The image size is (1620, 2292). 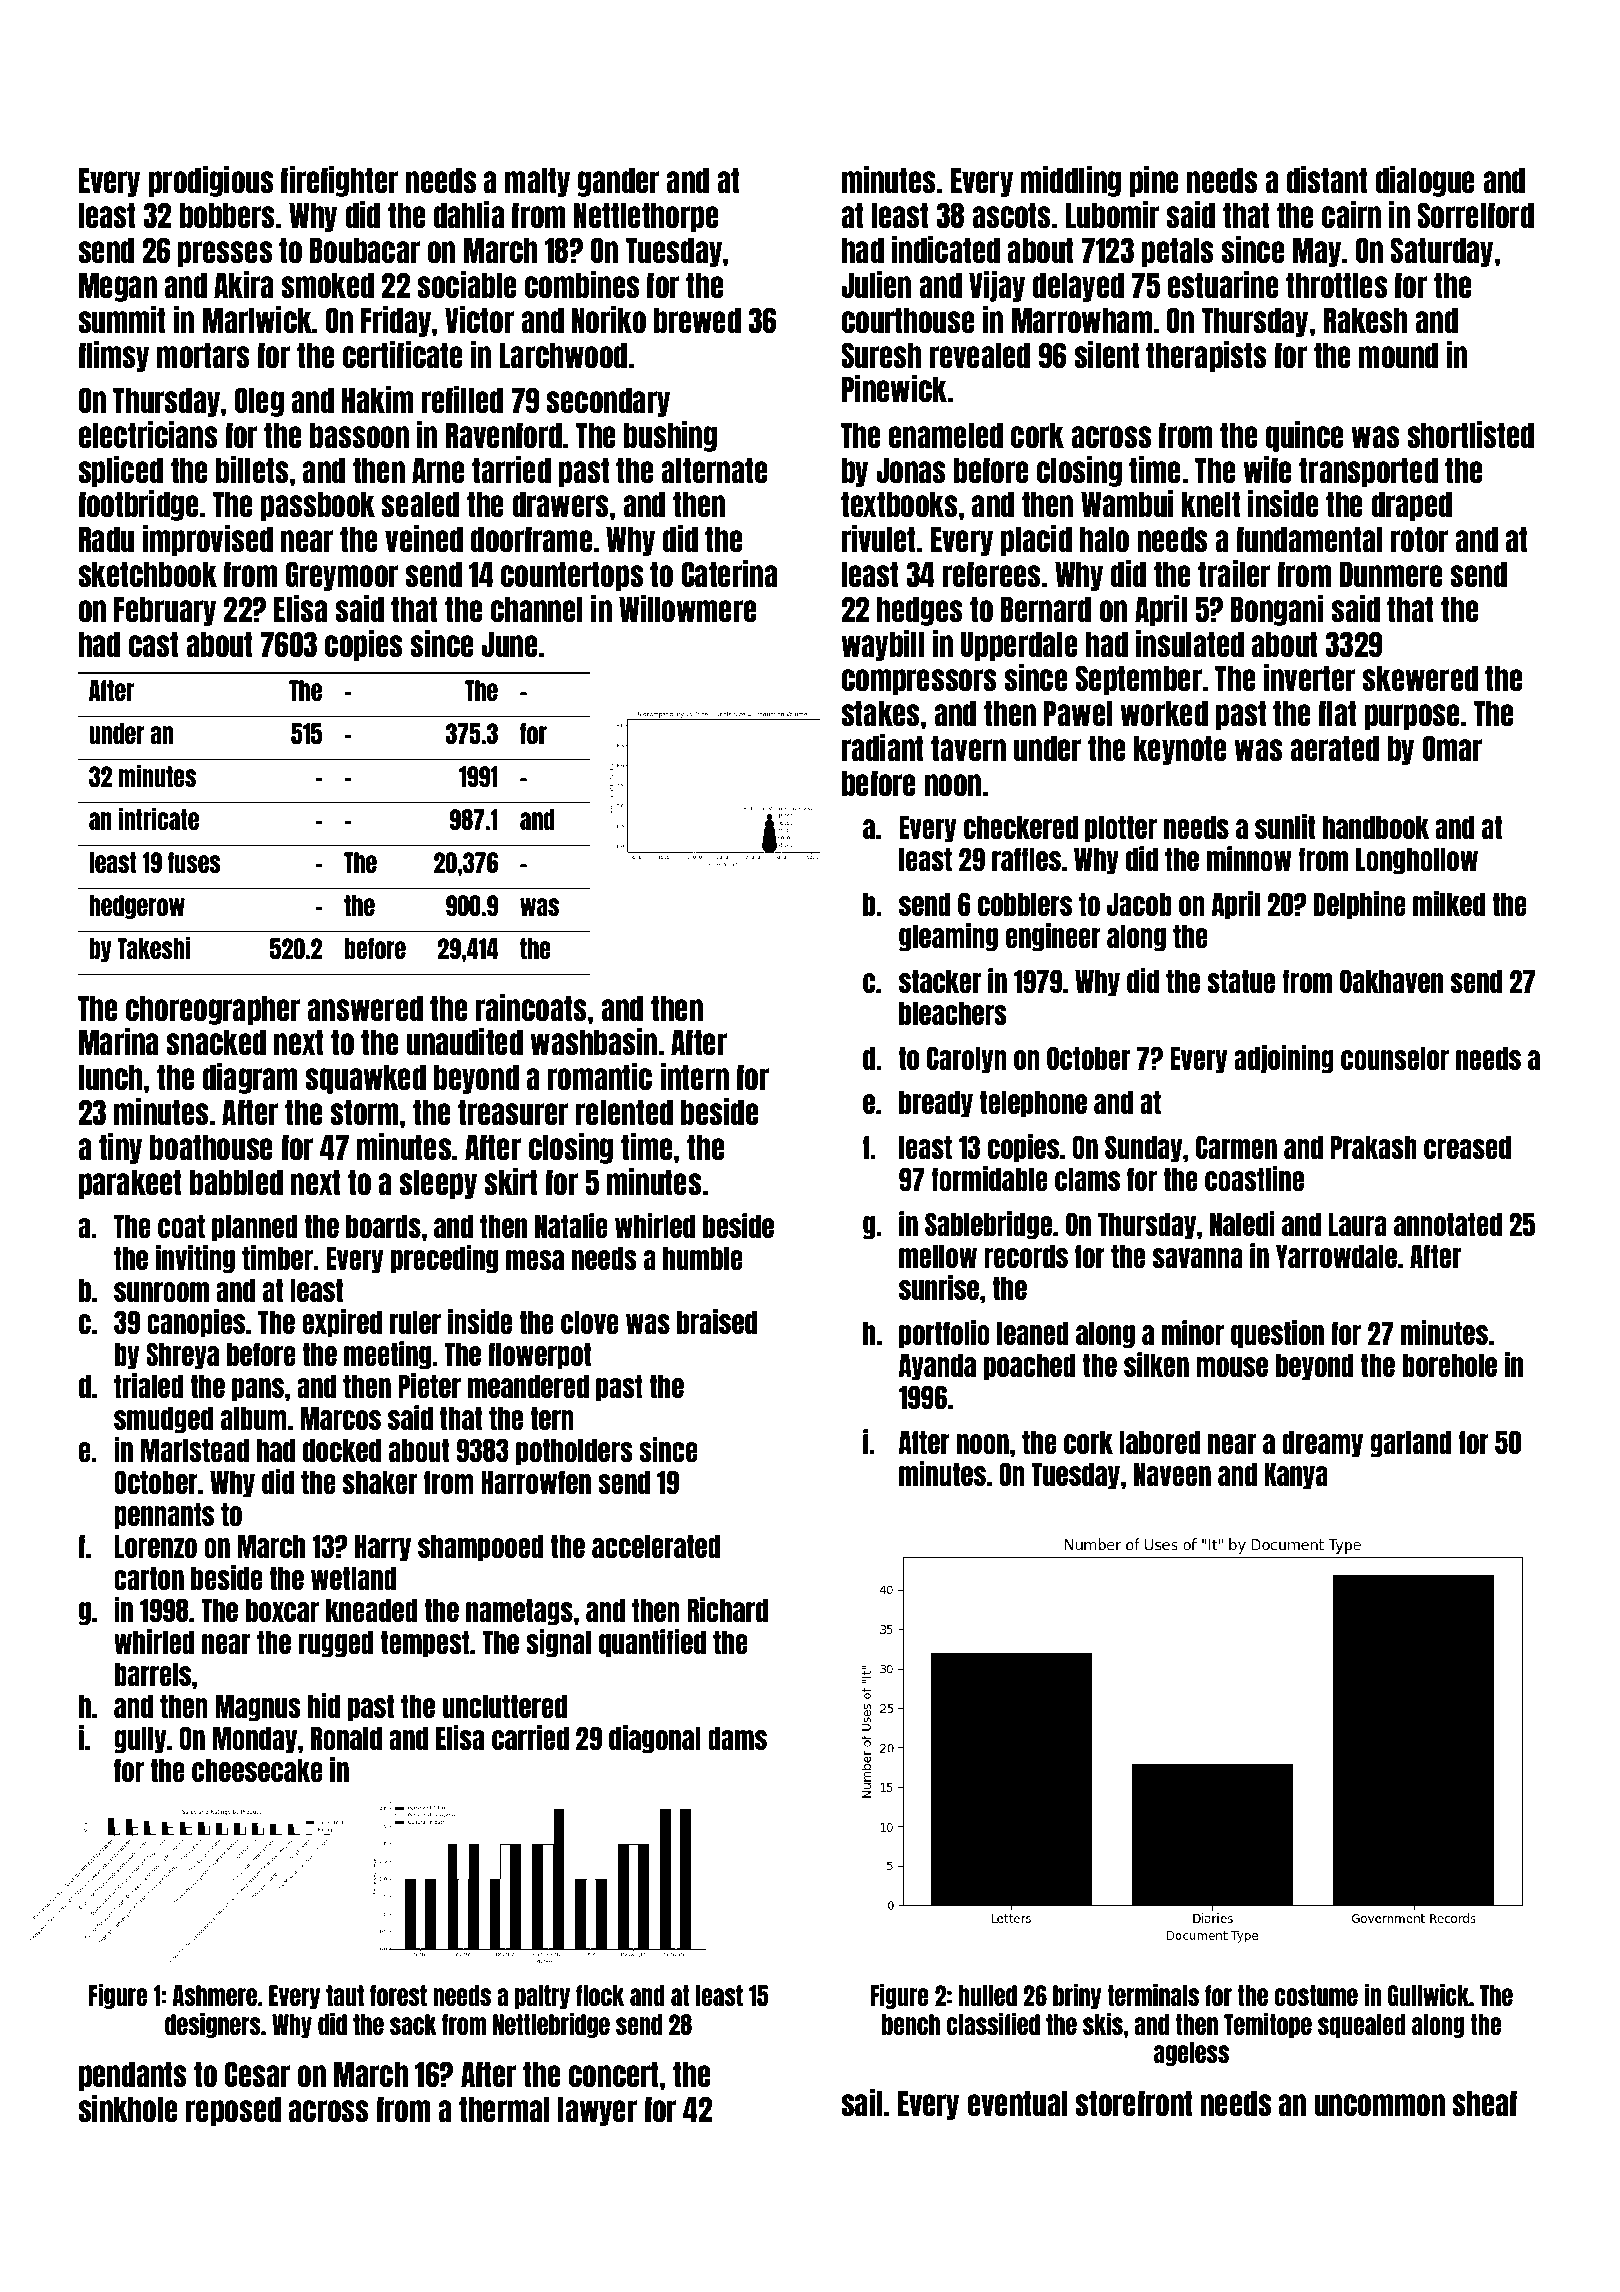 I want to click on thermal, so click(x=504, y=2109).
